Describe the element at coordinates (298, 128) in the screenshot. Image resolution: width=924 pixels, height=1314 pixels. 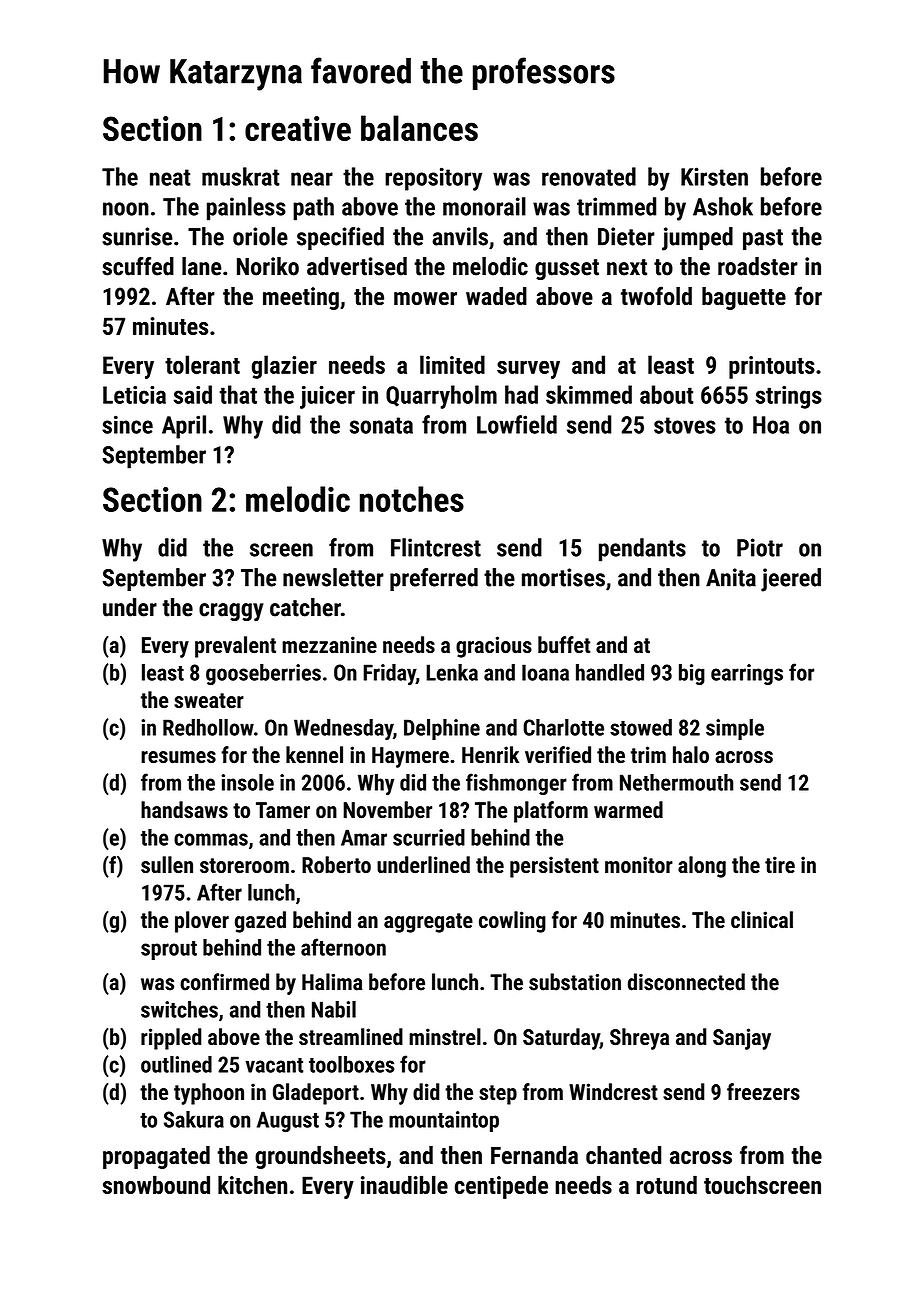
I see `creative` at that location.
